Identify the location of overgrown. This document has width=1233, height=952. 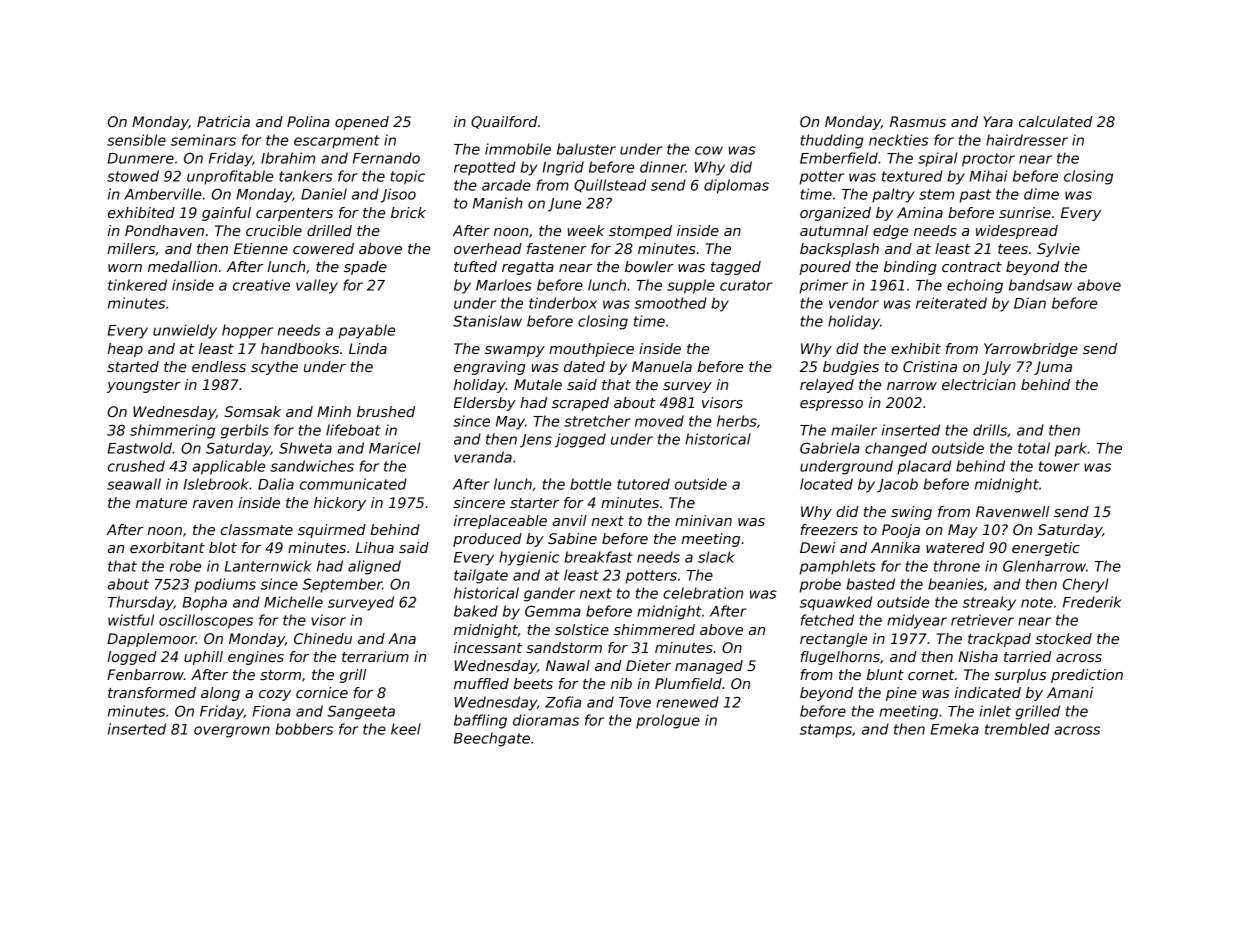
(232, 732).
